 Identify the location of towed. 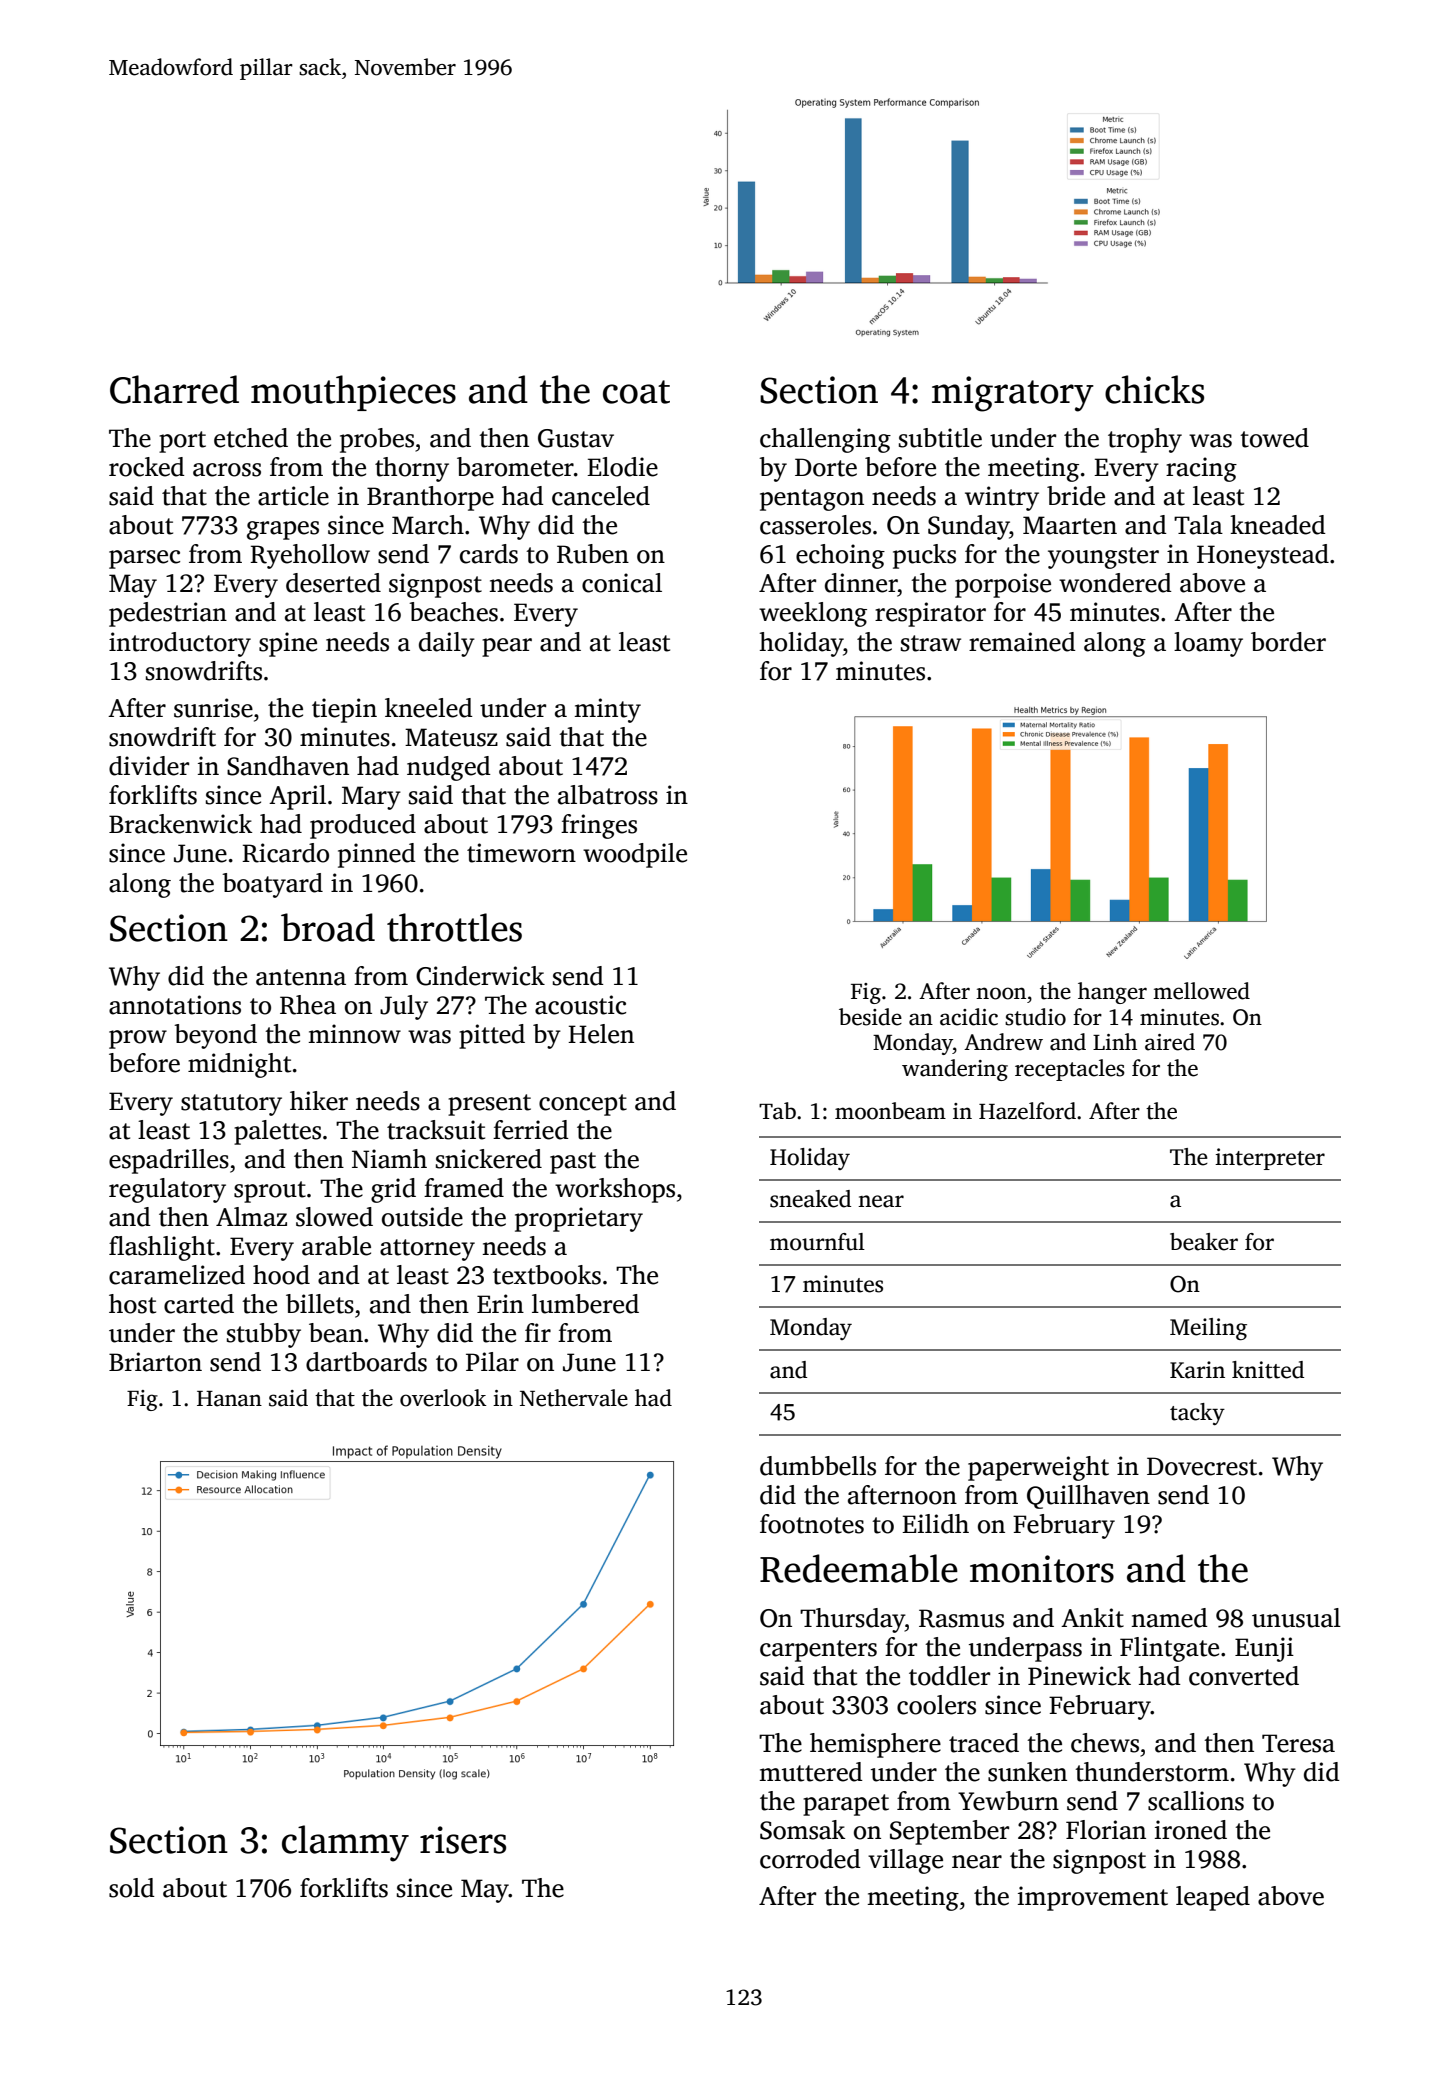
(1274, 438).
